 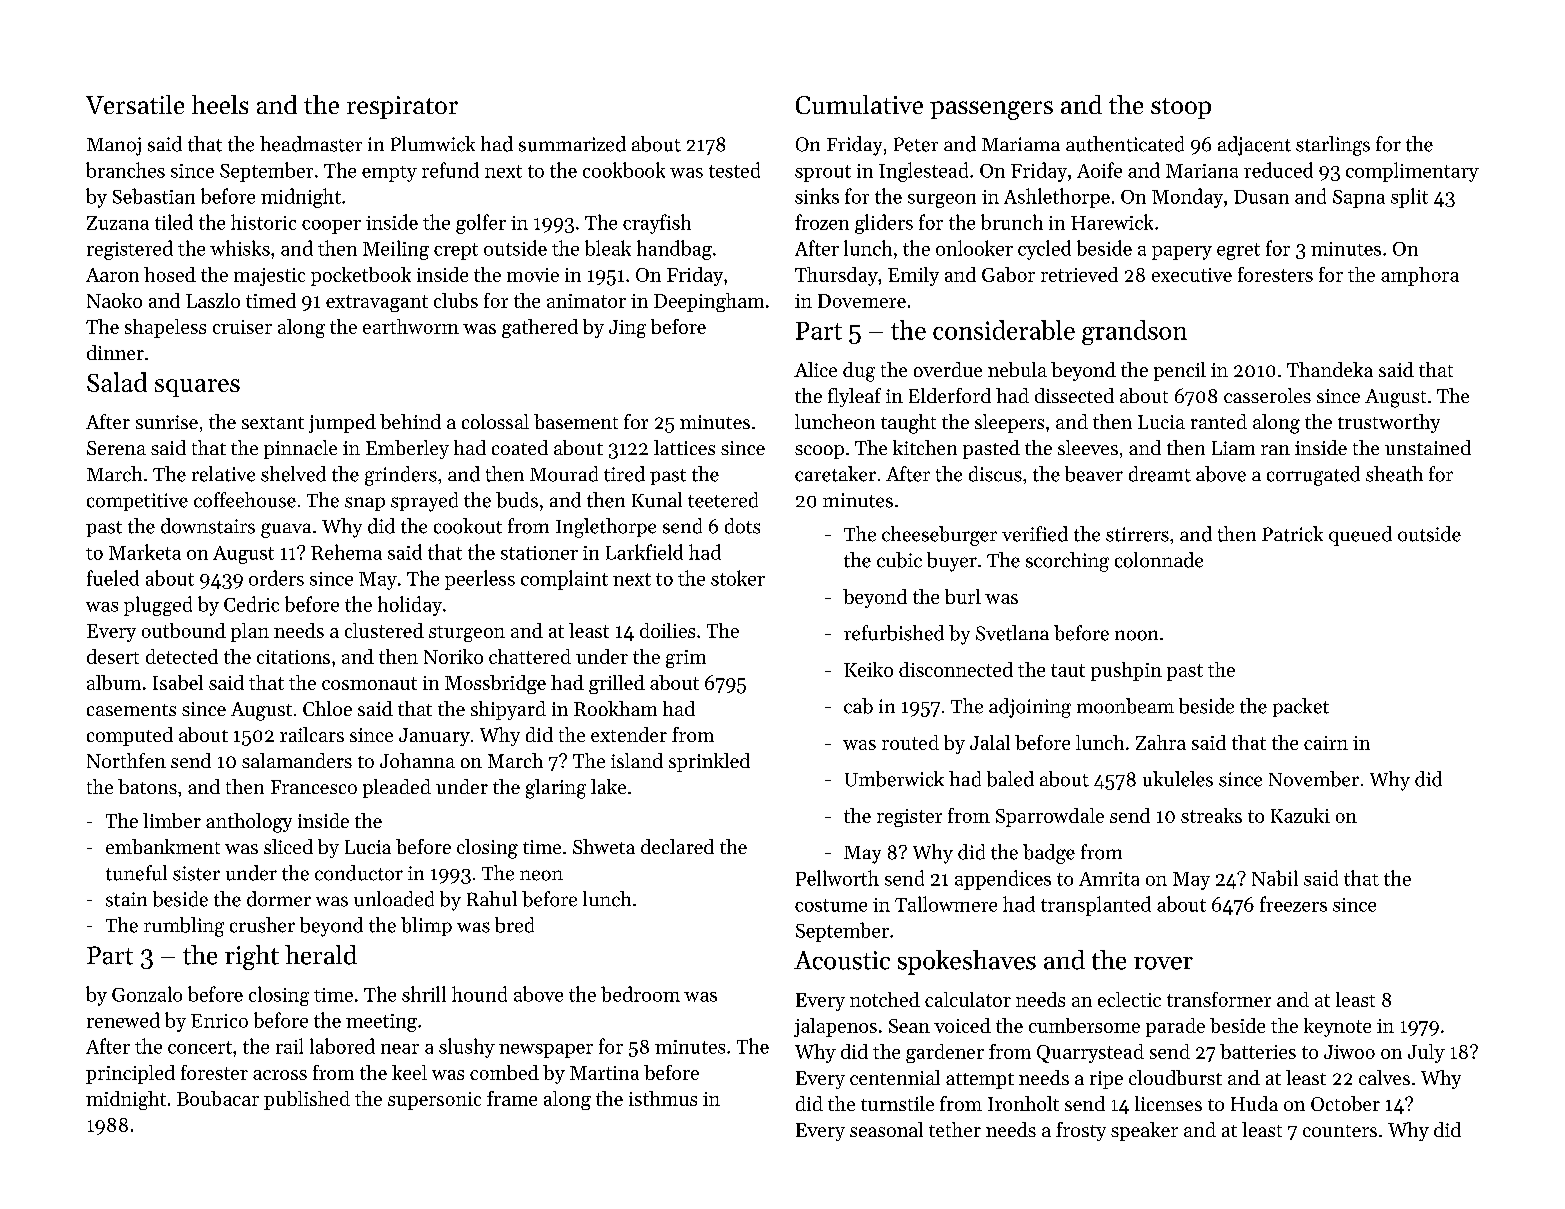 What do you see at coordinates (402, 107) in the screenshot?
I see `respirator` at bounding box center [402, 107].
